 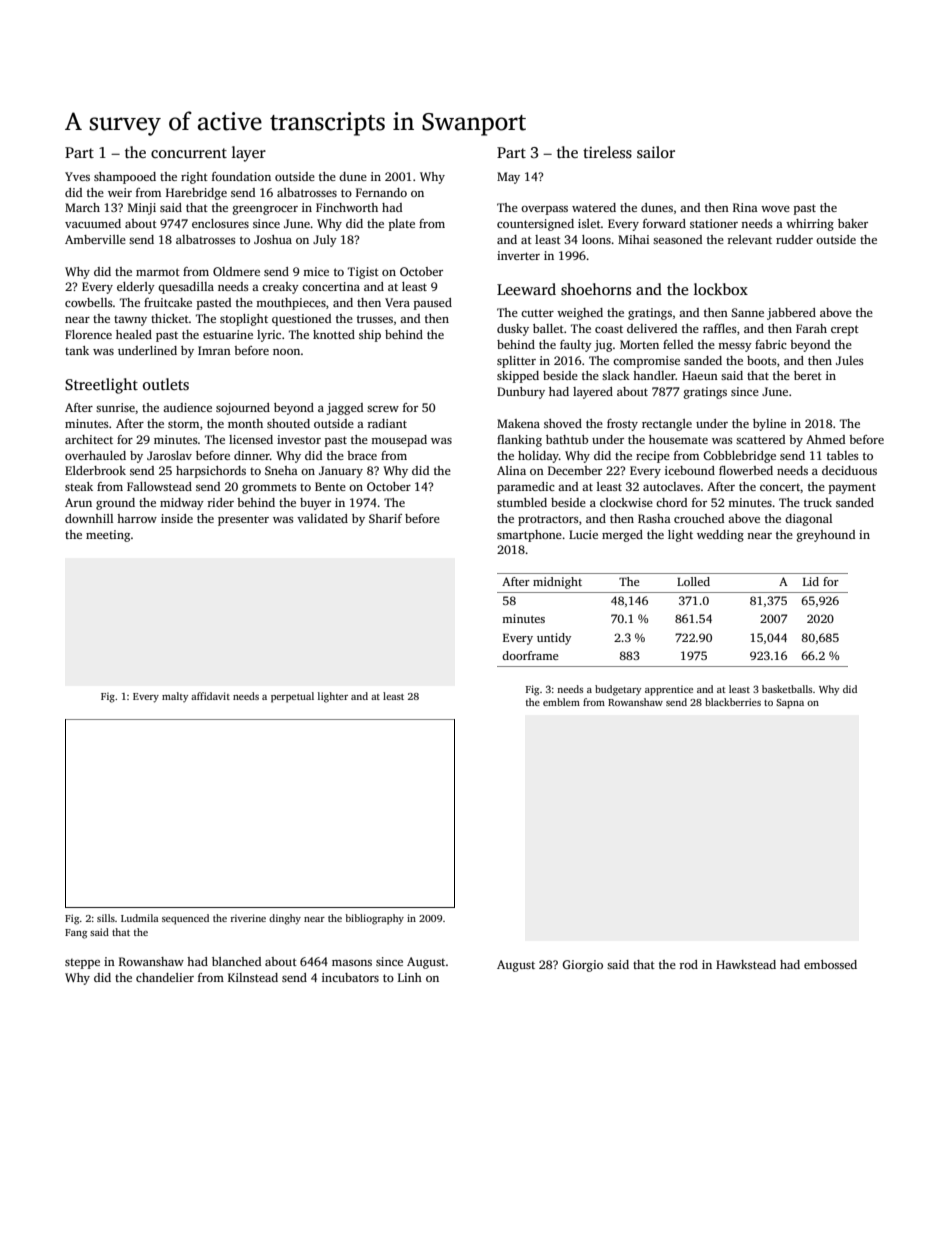 What do you see at coordinates (253, 977) in the screenshot?
I see `Kilnstead` at bounding box center [253, 977].
